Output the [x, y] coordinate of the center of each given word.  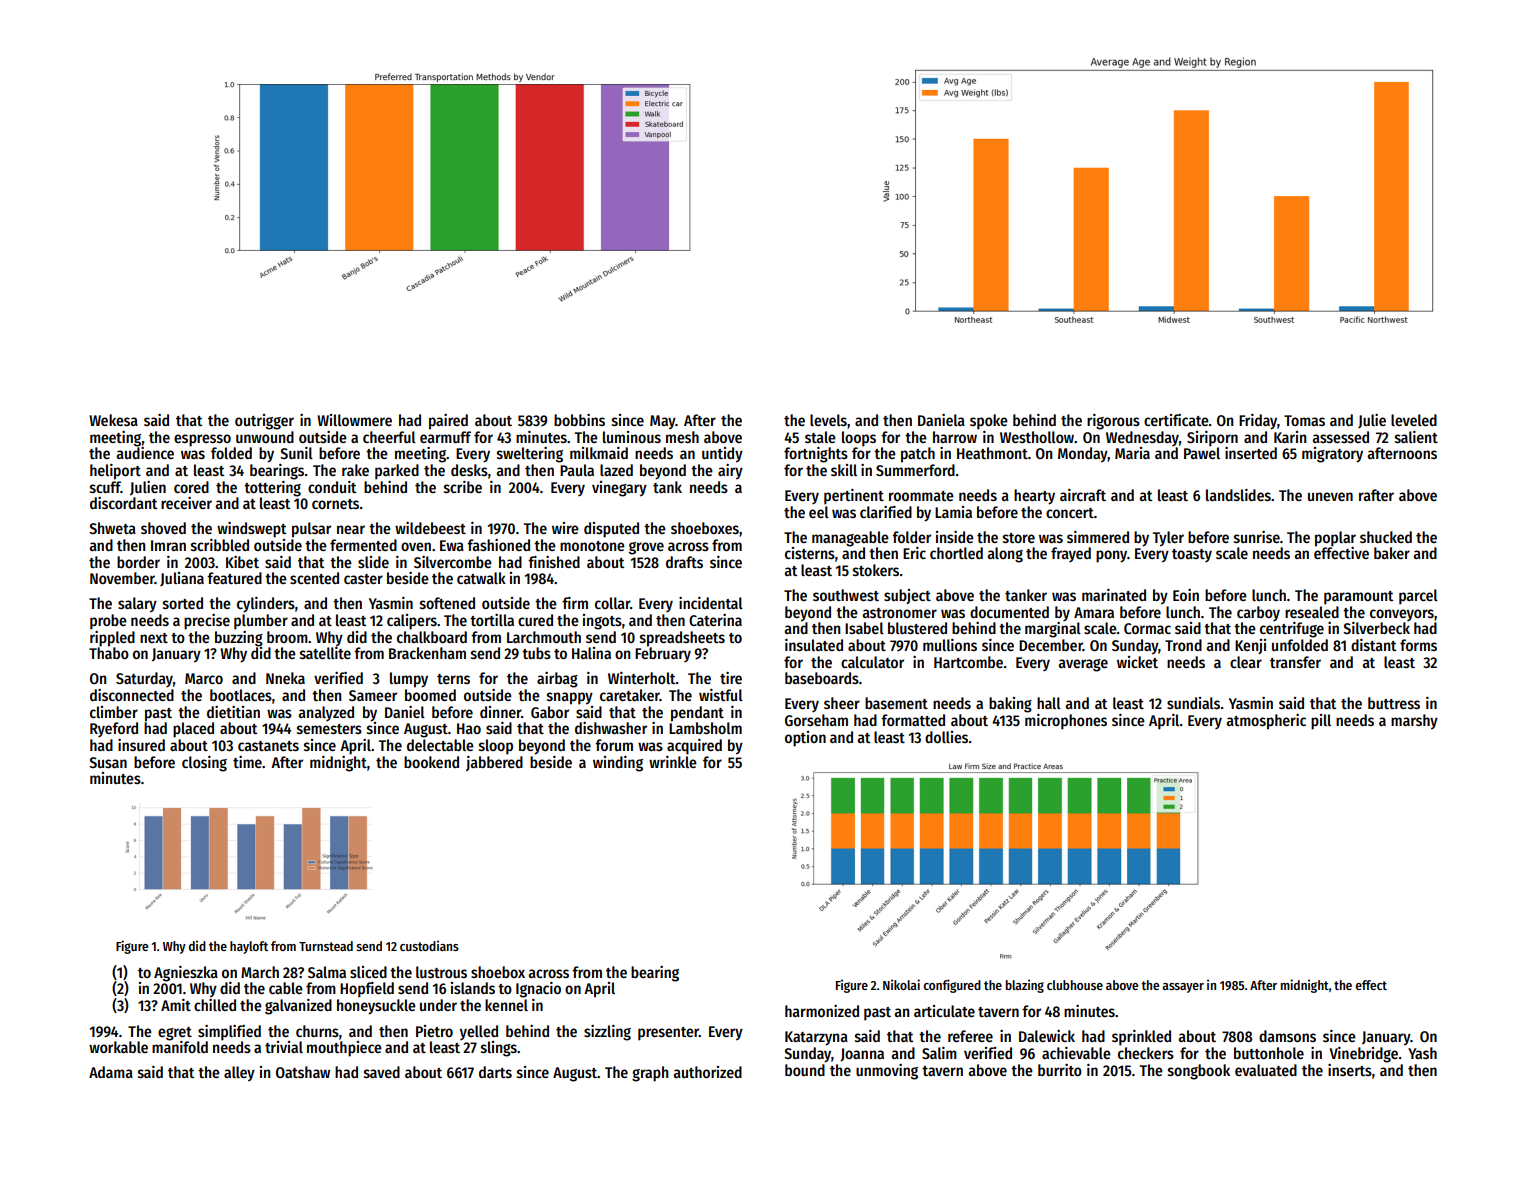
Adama [111, 1072]
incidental [711, 603]
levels [828, 420]
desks [469, 470]
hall [1049, 703]
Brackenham [427, 653]
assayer [1183, 988]
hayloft [249, 947]
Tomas [1304, 420]
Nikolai [901, 984]
